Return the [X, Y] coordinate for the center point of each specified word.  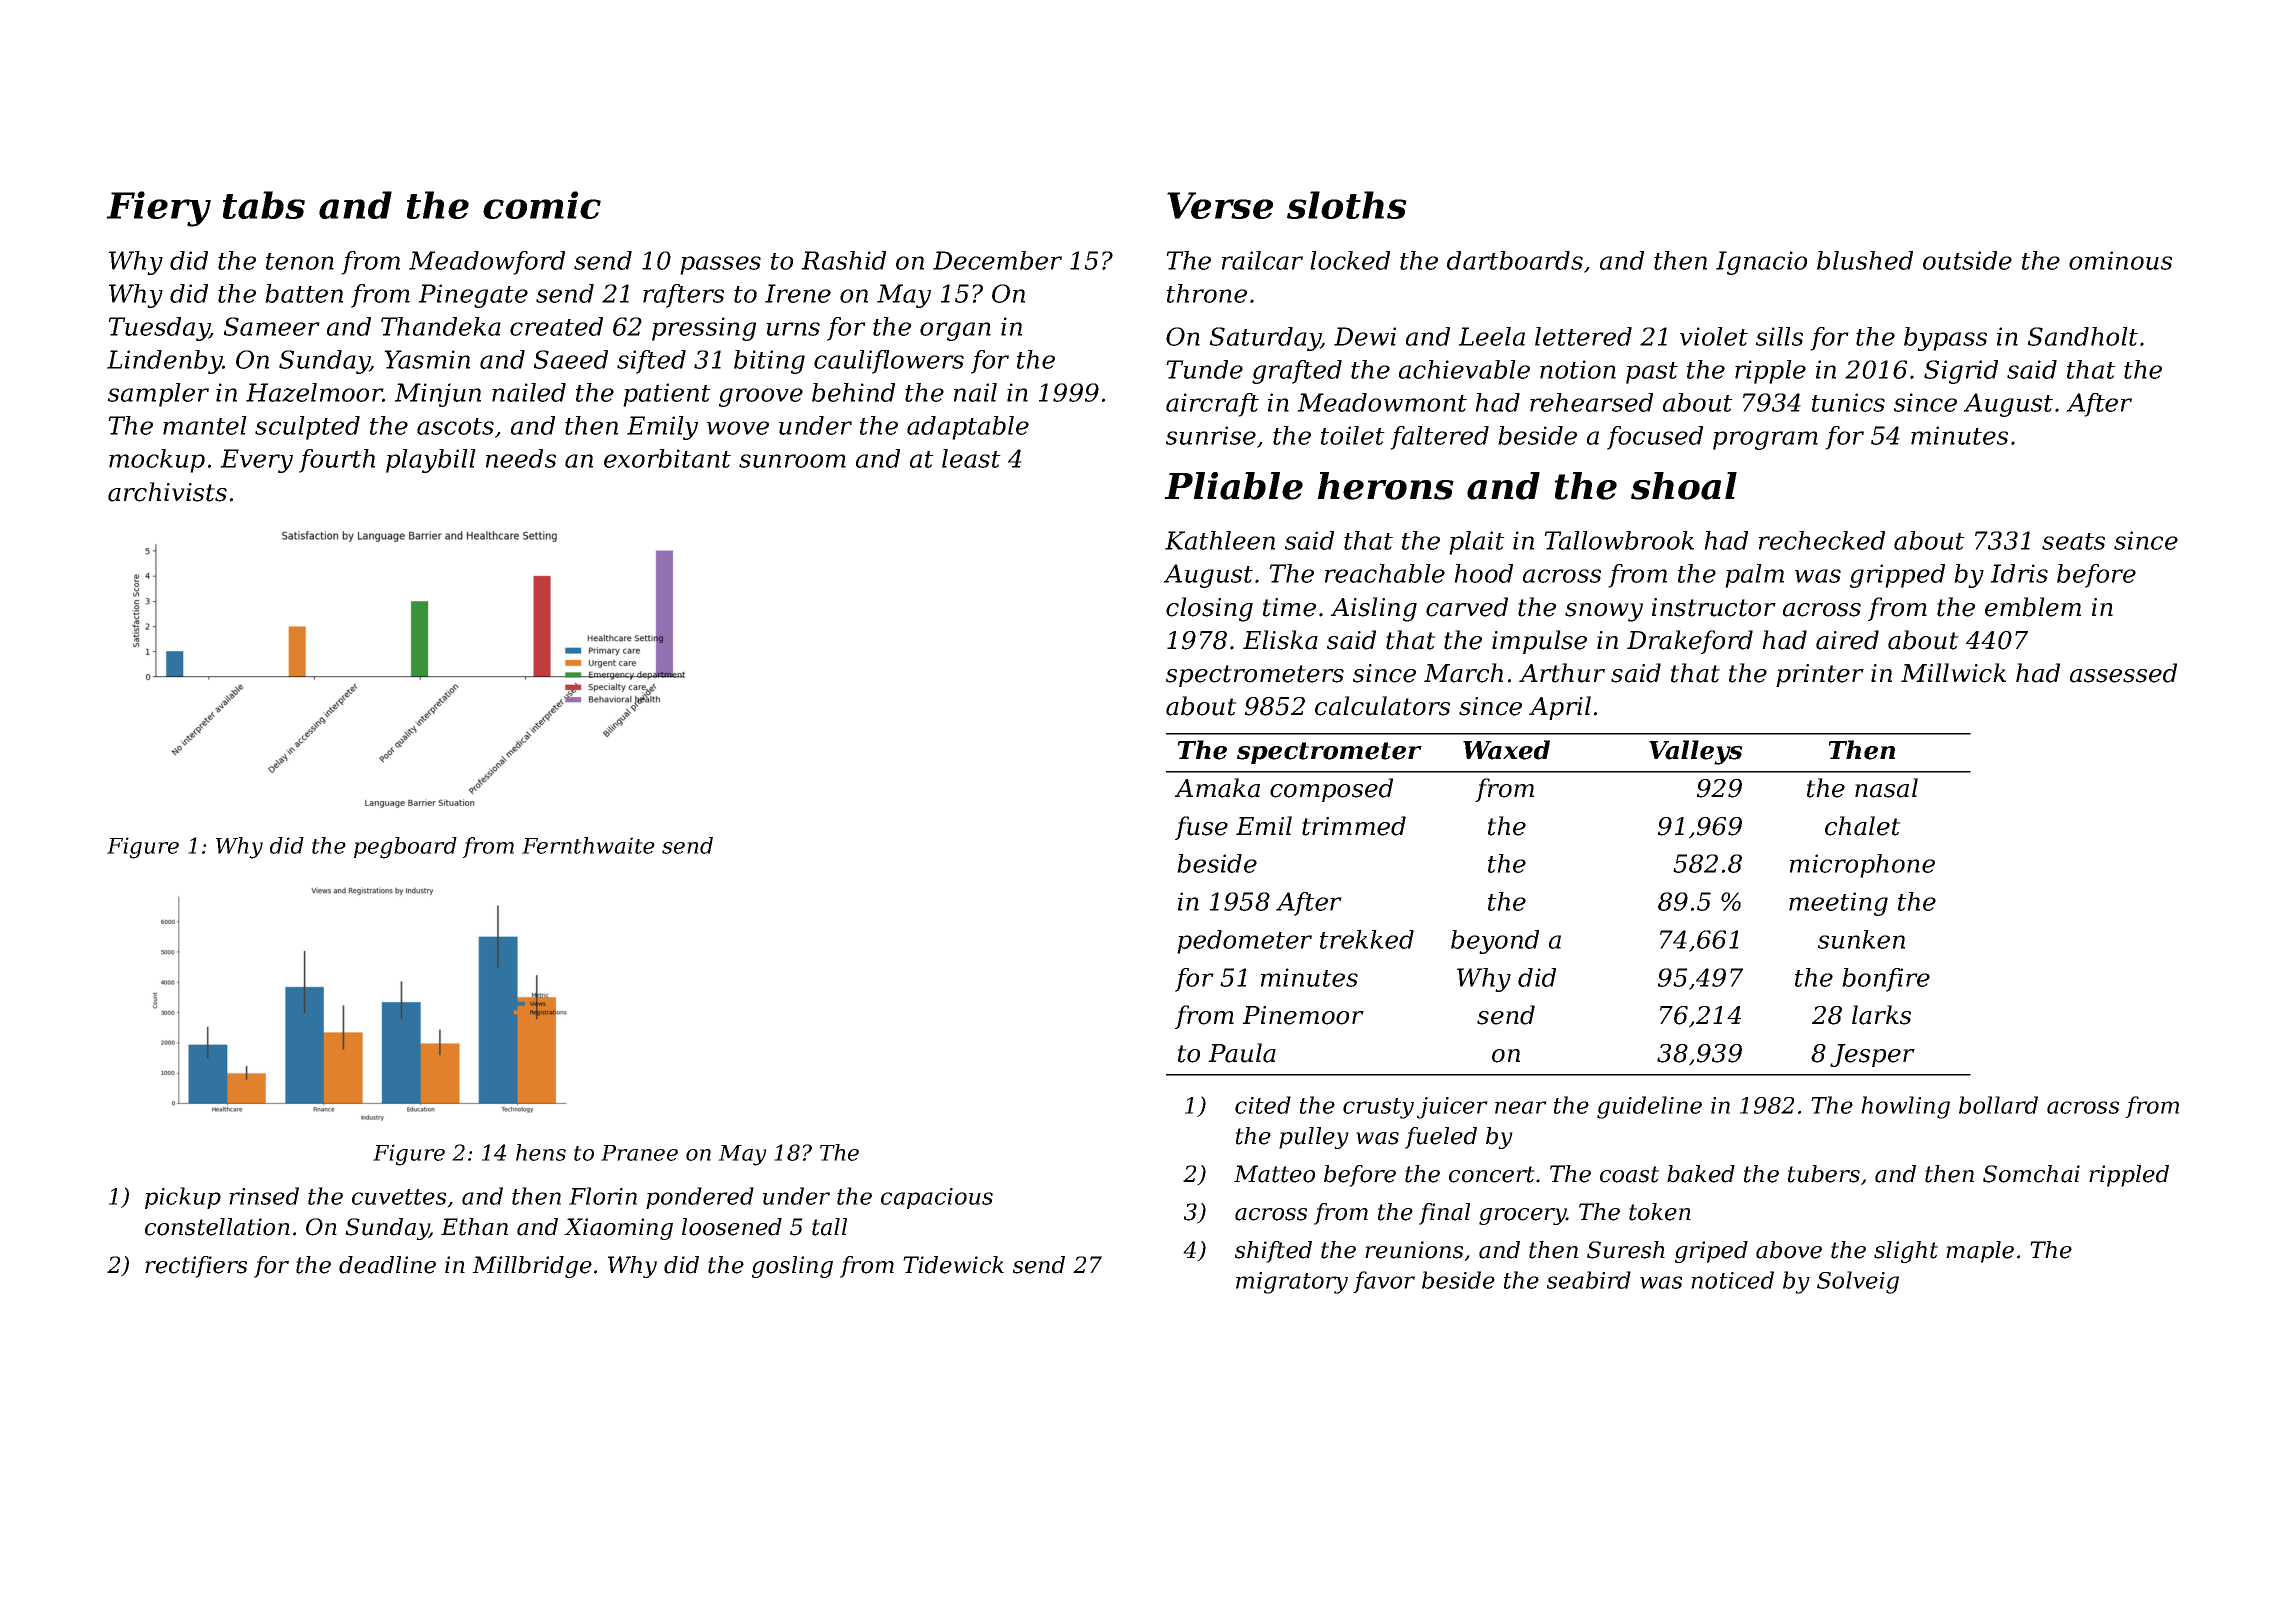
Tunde [1204, 369]
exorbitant [667, 458]
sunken [1861, 939]
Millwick [1953, 673]
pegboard [405, 848]
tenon [300, 261]
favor [1384, 1282]
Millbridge [532, 1267]
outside [1967, 260]
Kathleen [1220, 540]
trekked [1367, 939]
